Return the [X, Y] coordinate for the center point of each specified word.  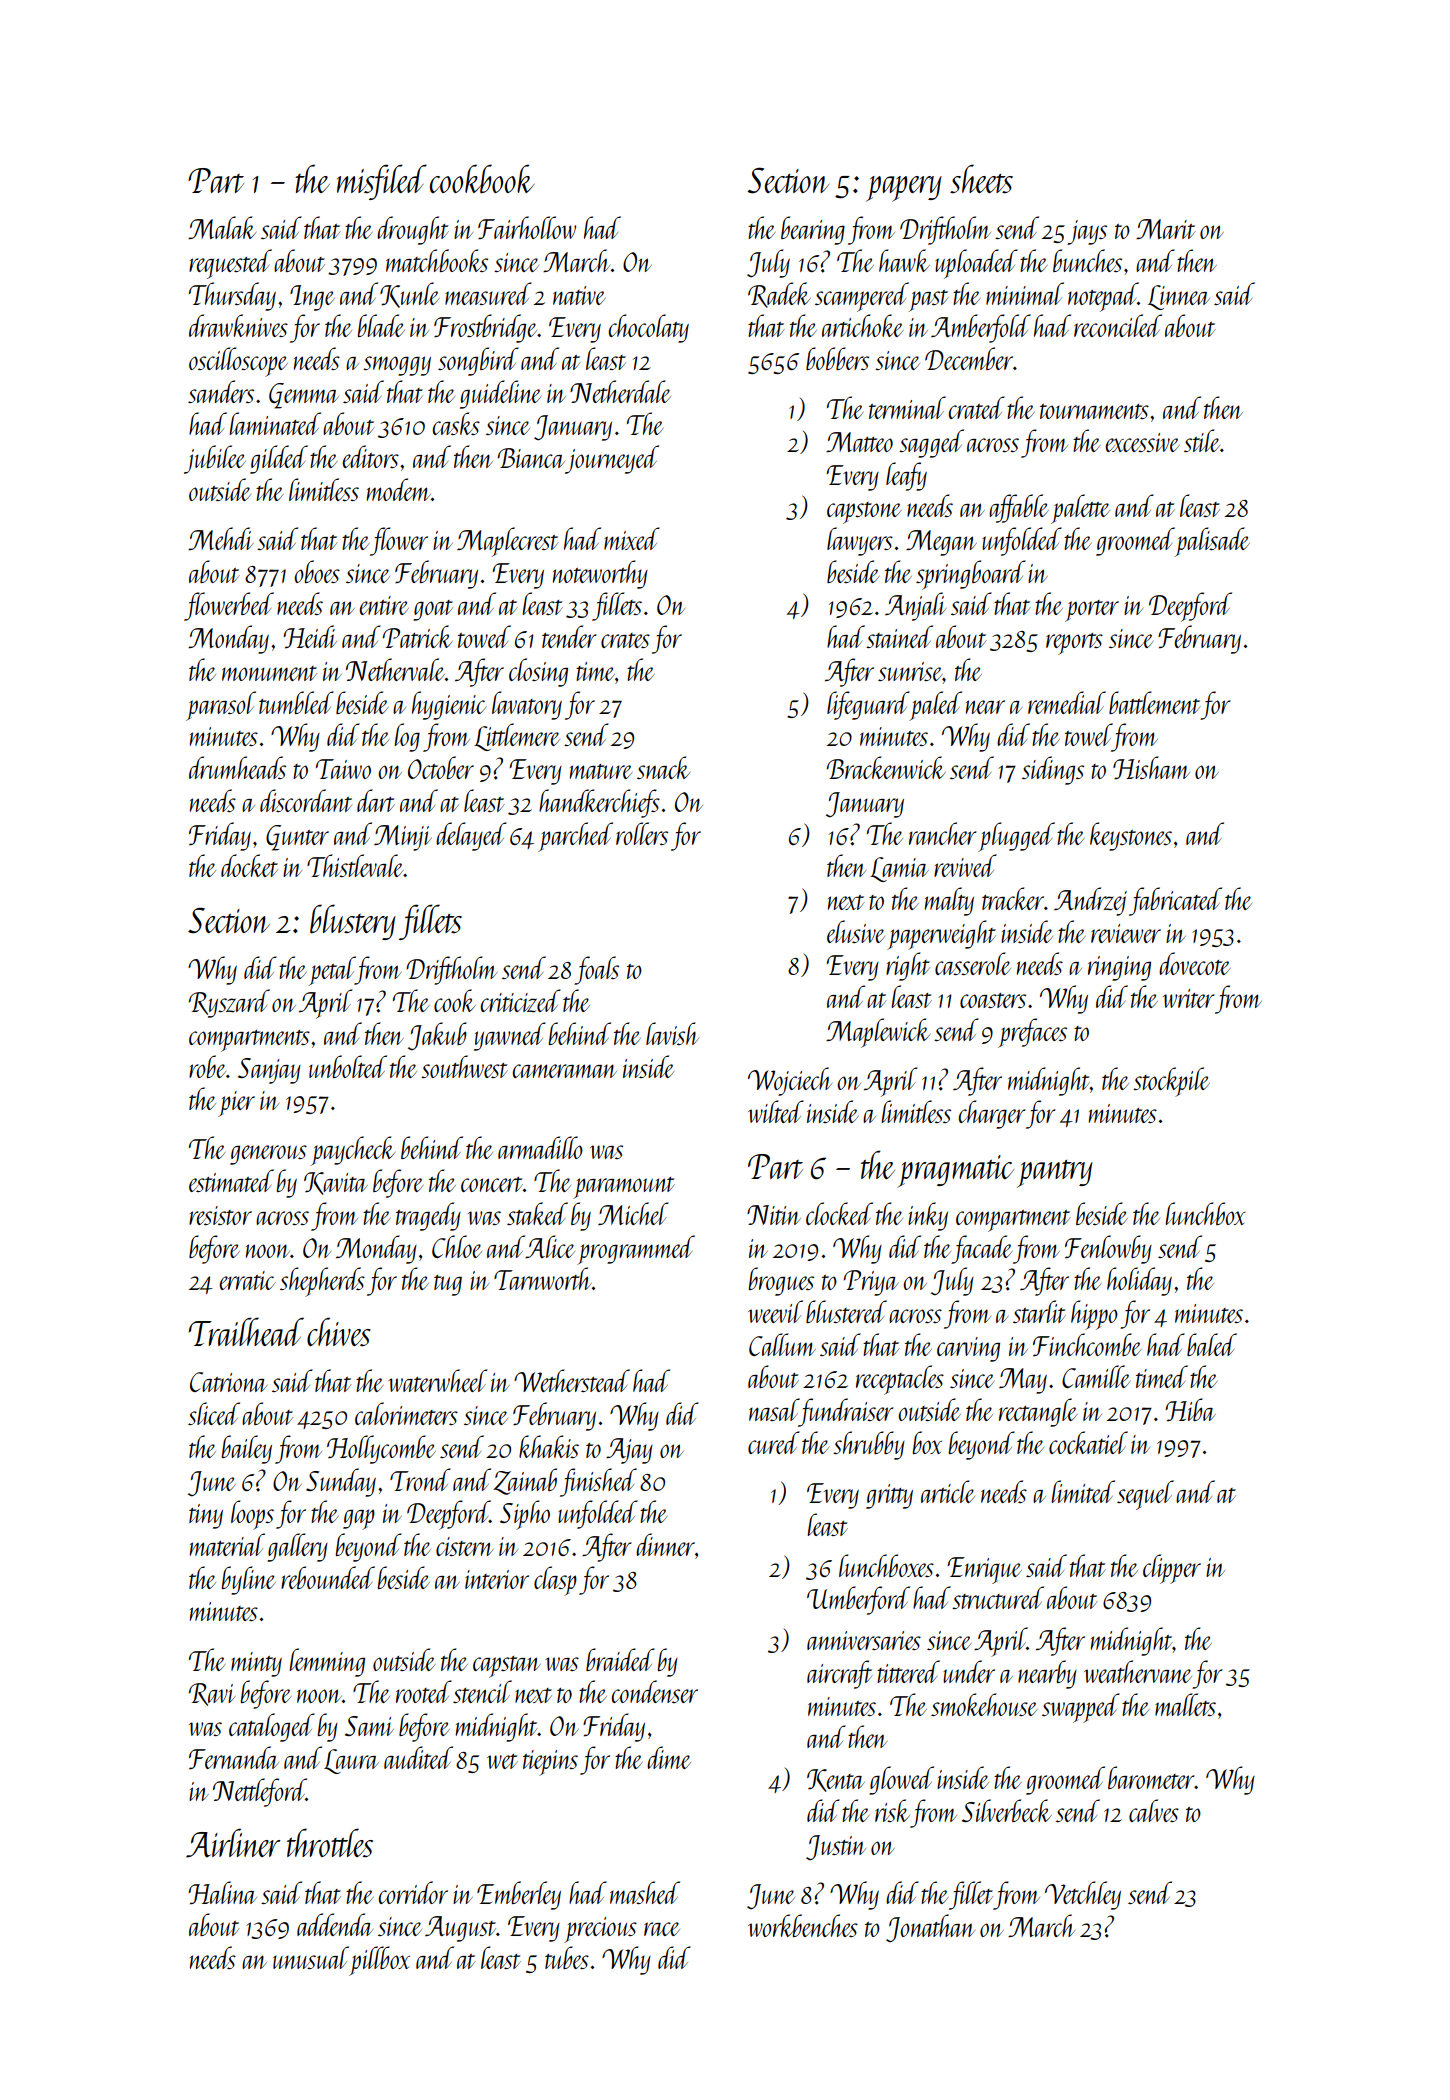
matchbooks [437, 260]
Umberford [858, 1600]
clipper [1172, 1569]
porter [1092, 611]
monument [269, 673]
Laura [351, 1761]
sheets [981, 179]
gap [359, 1519]
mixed [632, 538]
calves [1154, 1810]
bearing [813, 230]
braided [620, 1659]
